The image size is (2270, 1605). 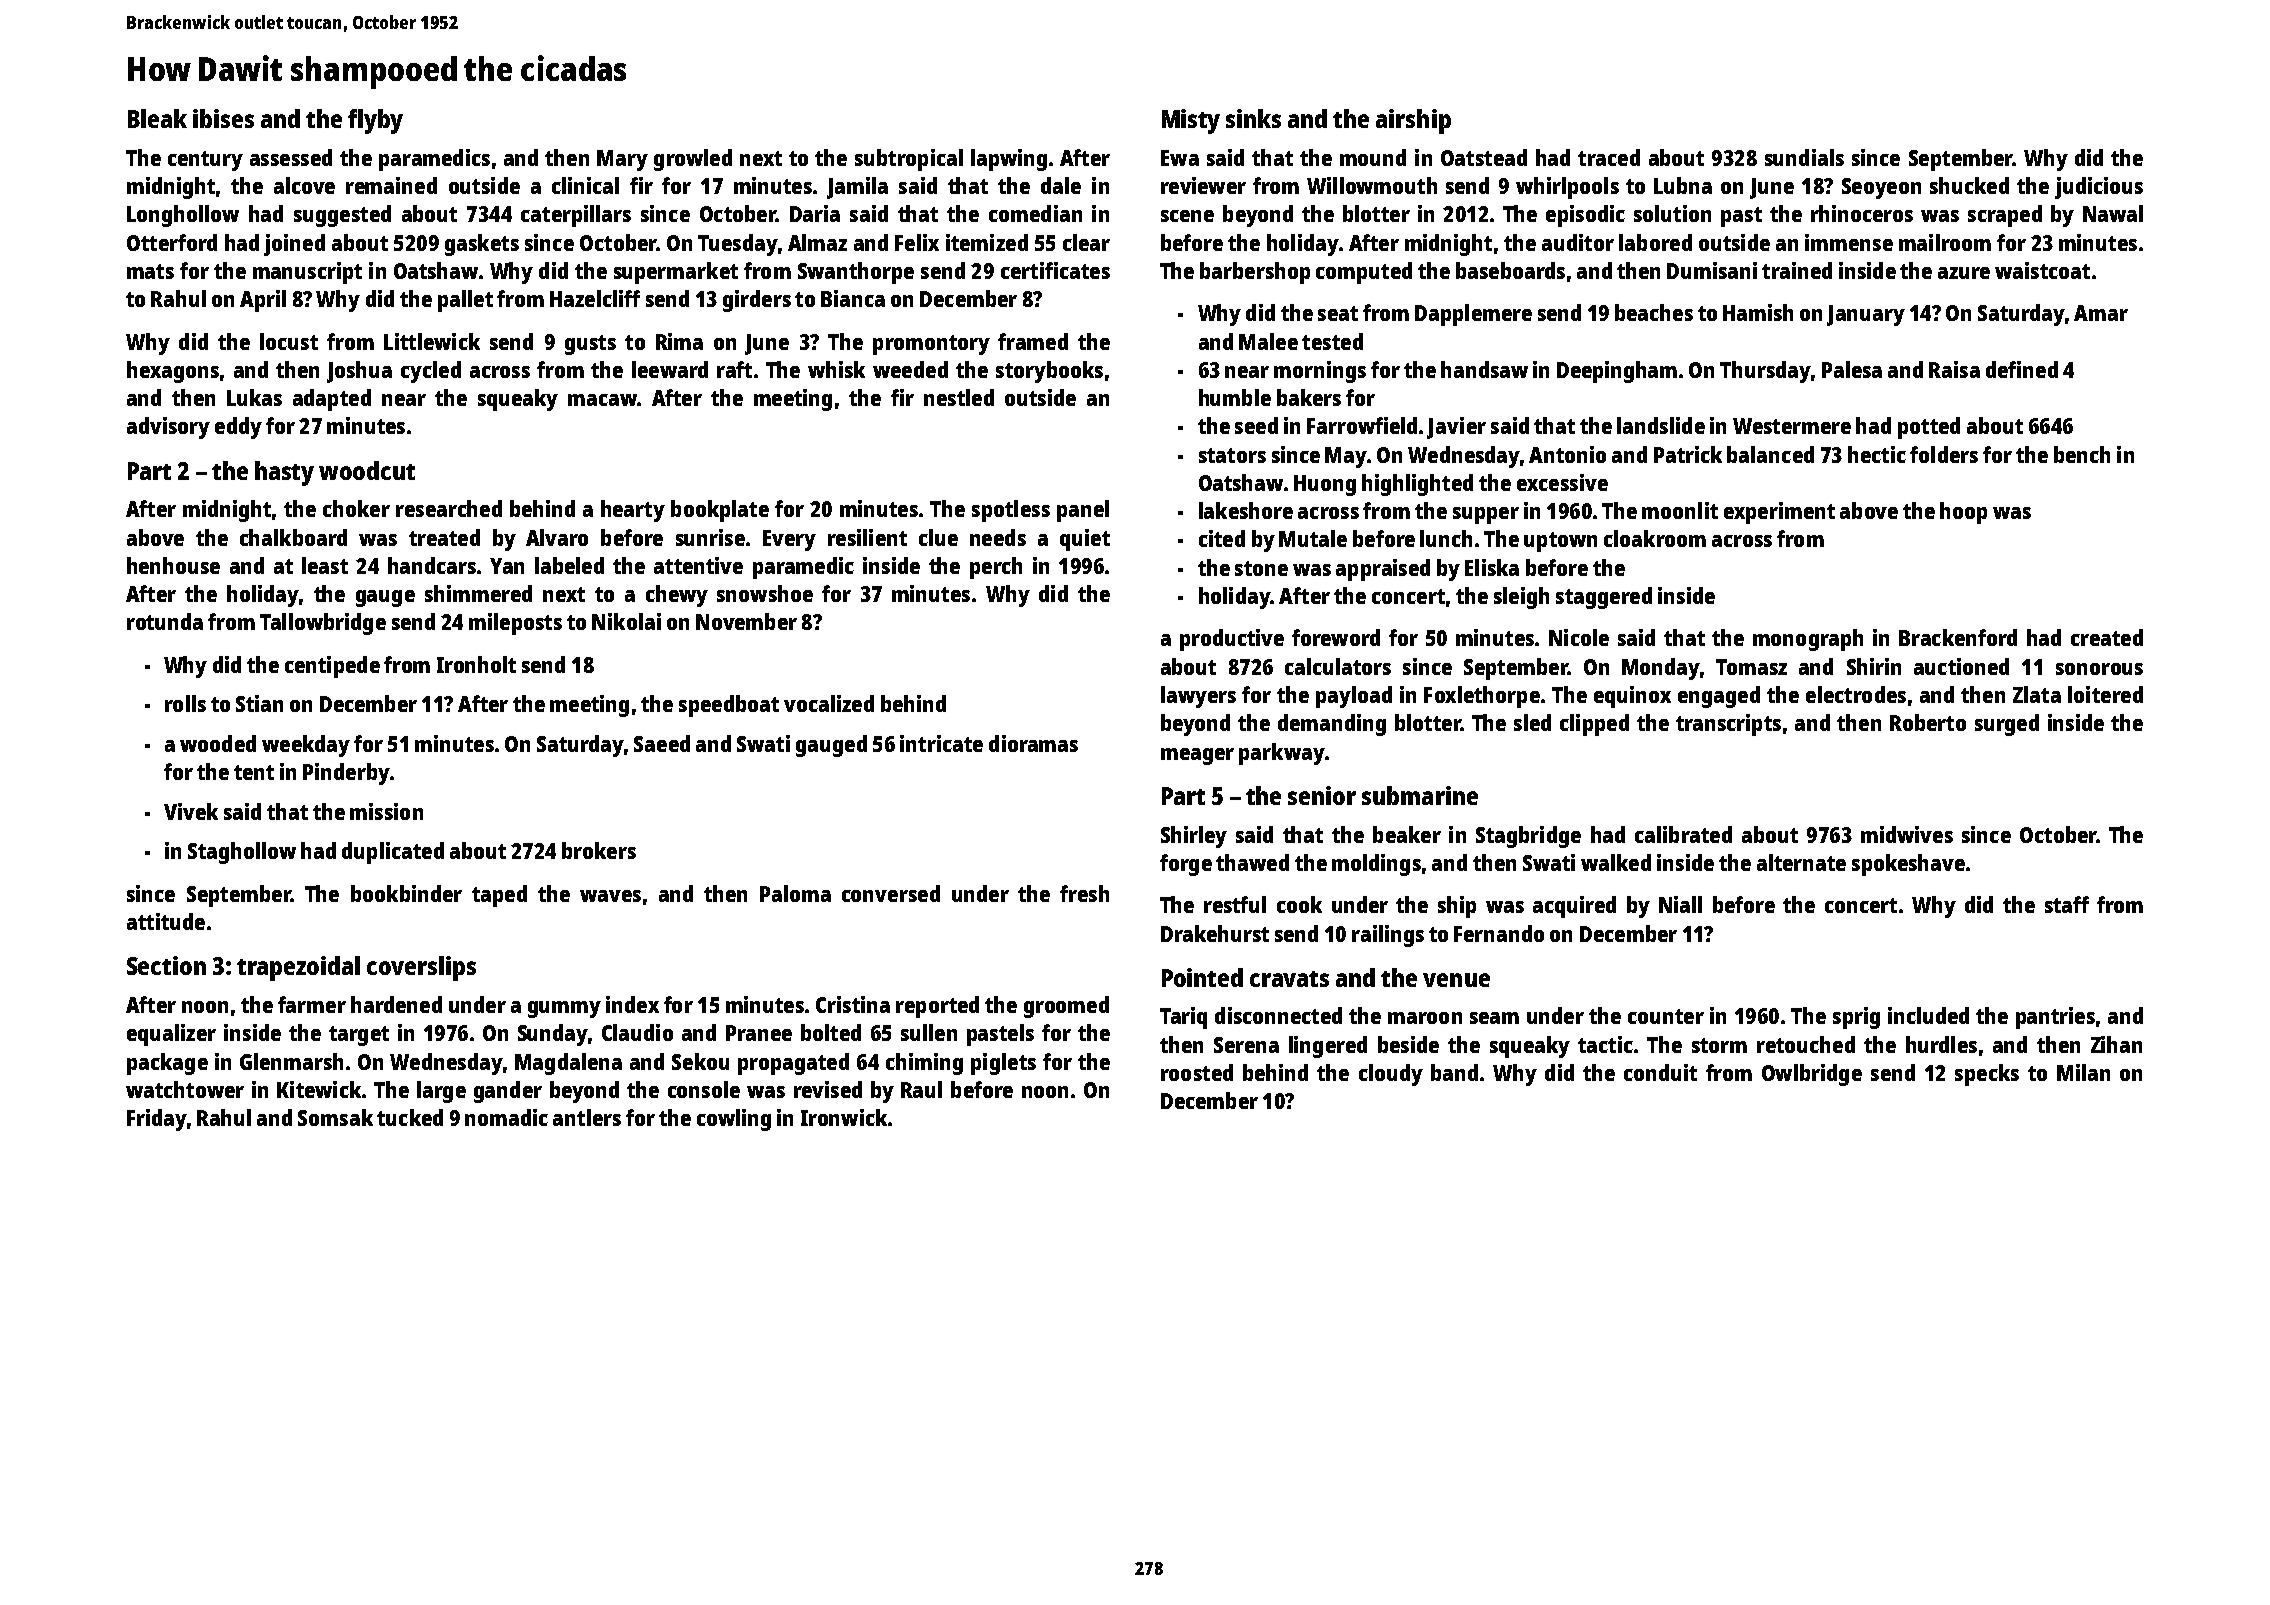 I want to click on nomadic, so click(x=506, y=1117).
